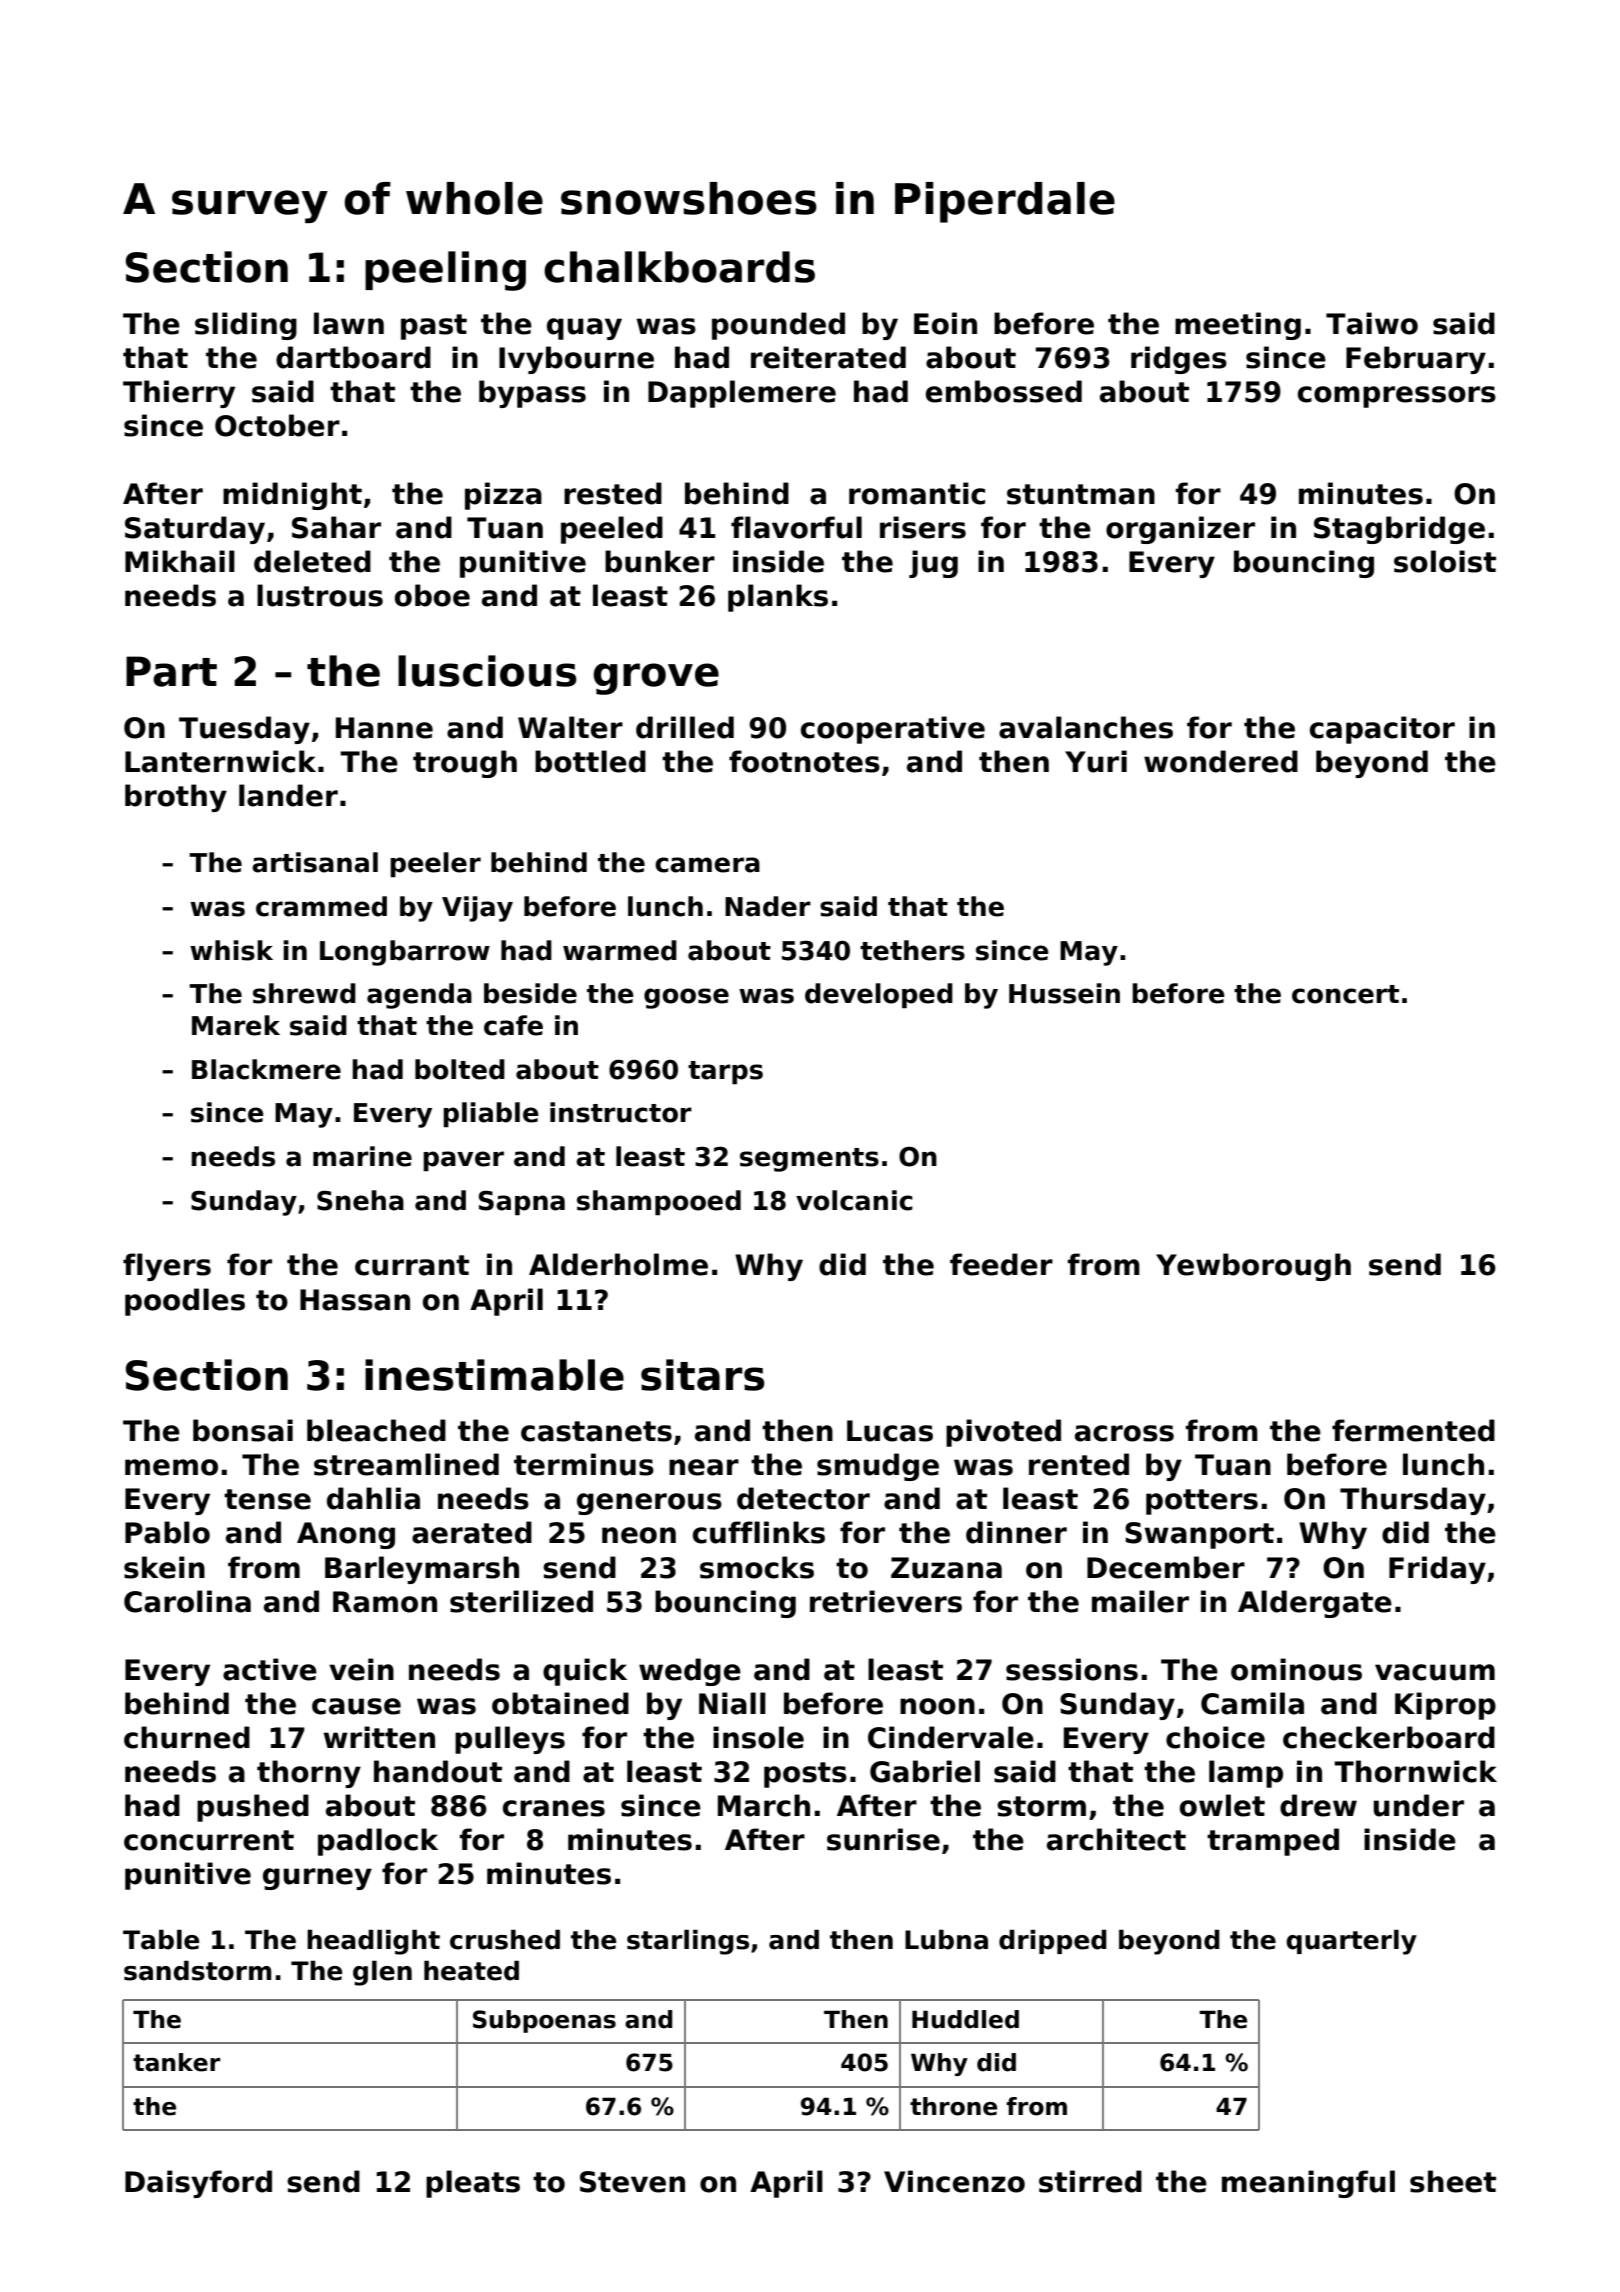 The height and width of the page is (2292, 1620). Describe the element at coordinates (945, 323) in the page. I see `Eoin` at that location.
